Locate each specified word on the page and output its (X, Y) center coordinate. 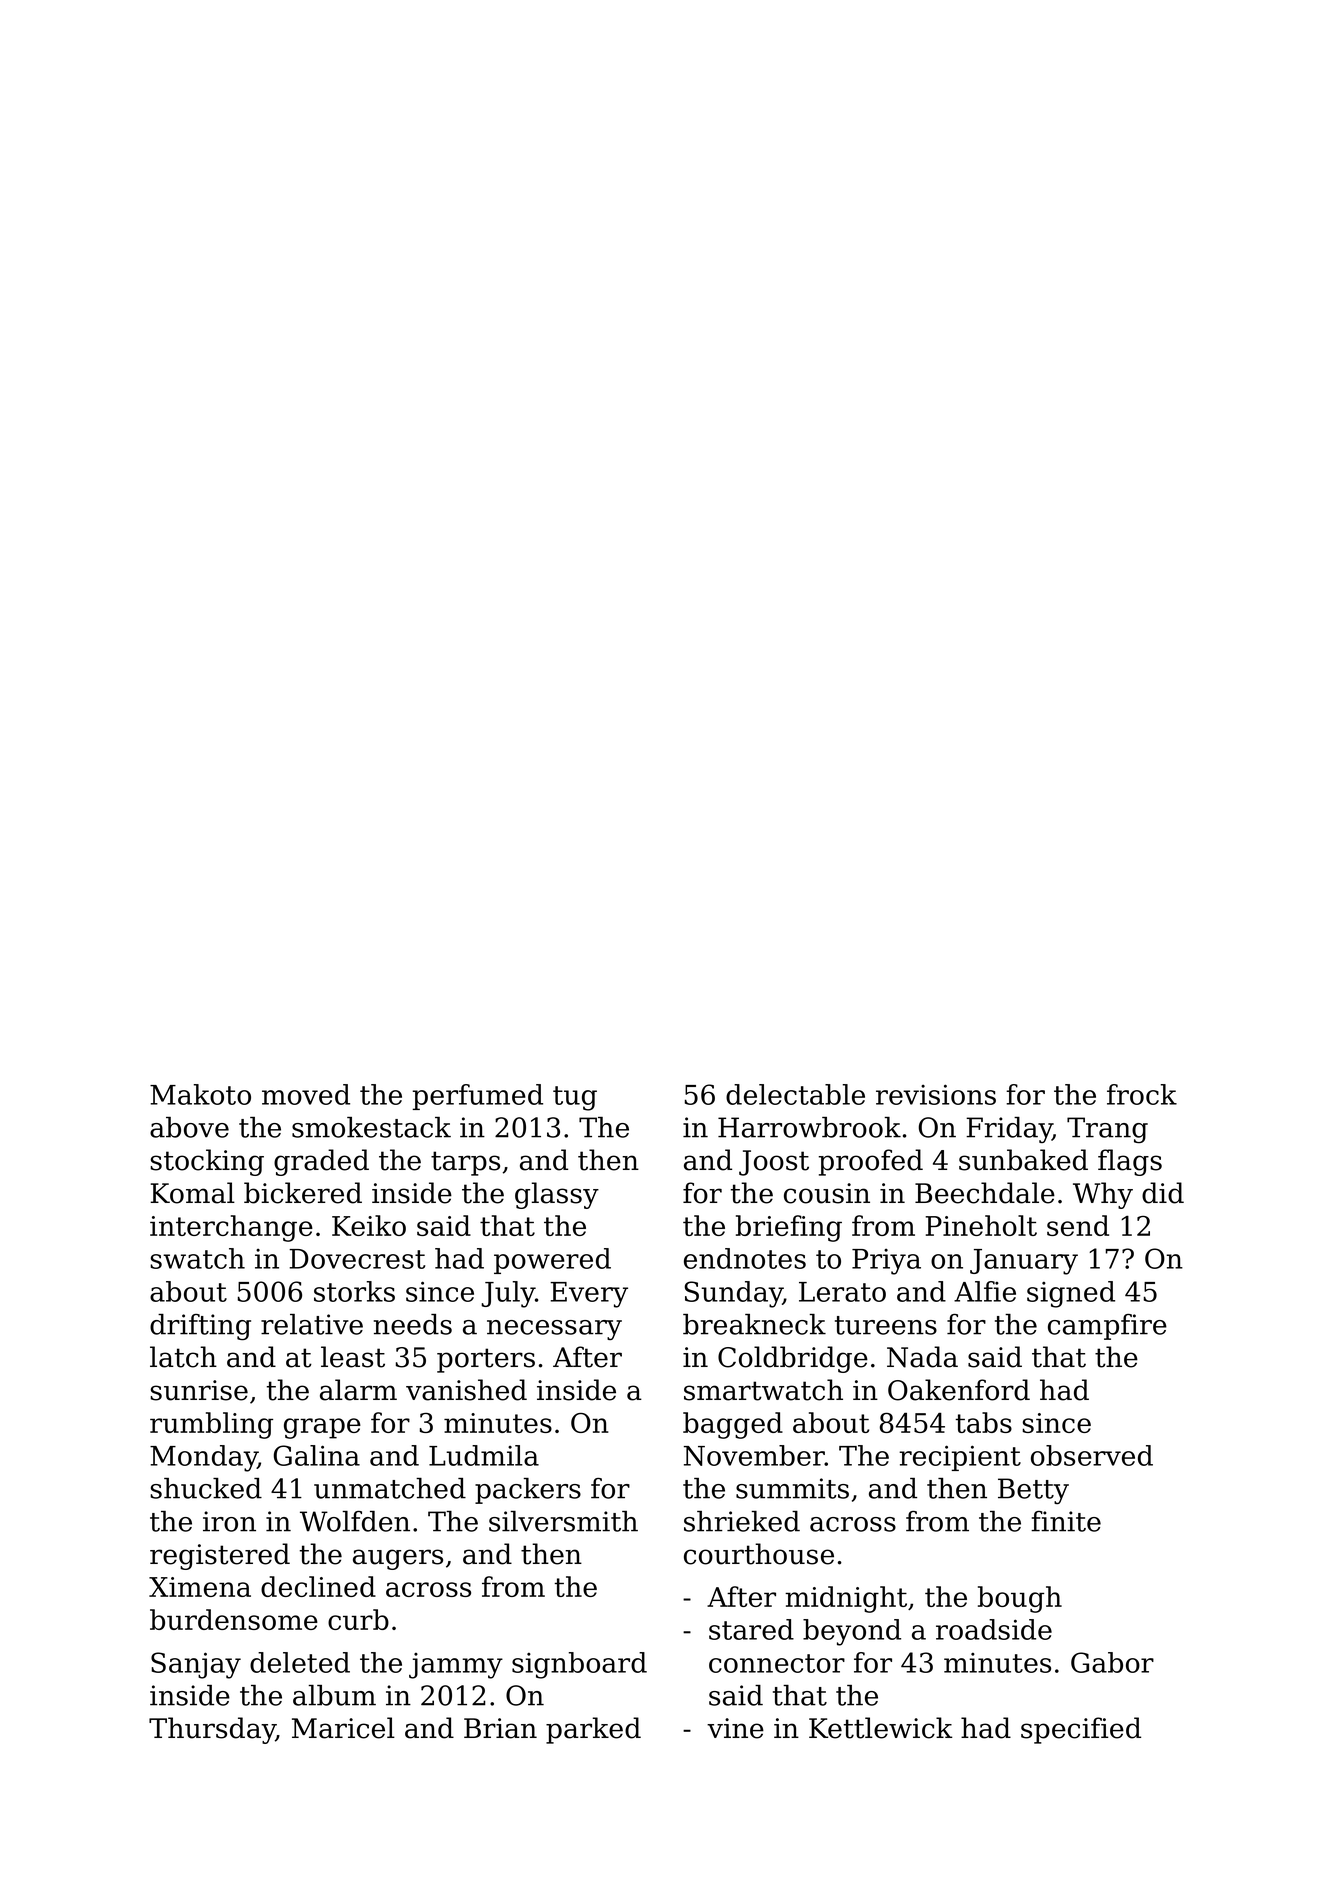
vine (735, 1728)
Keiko (369, 1225)
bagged (733, 1425)
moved (306, 1094)
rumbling (211, 1425)
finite (1066, 1521)
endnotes (745, 1258)
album (334, 1695)
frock (1142, 1094)
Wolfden (355, 1521)
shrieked (742, 1521)
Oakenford (959, 1390)
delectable (795, 1094)
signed (1071, 1294)
